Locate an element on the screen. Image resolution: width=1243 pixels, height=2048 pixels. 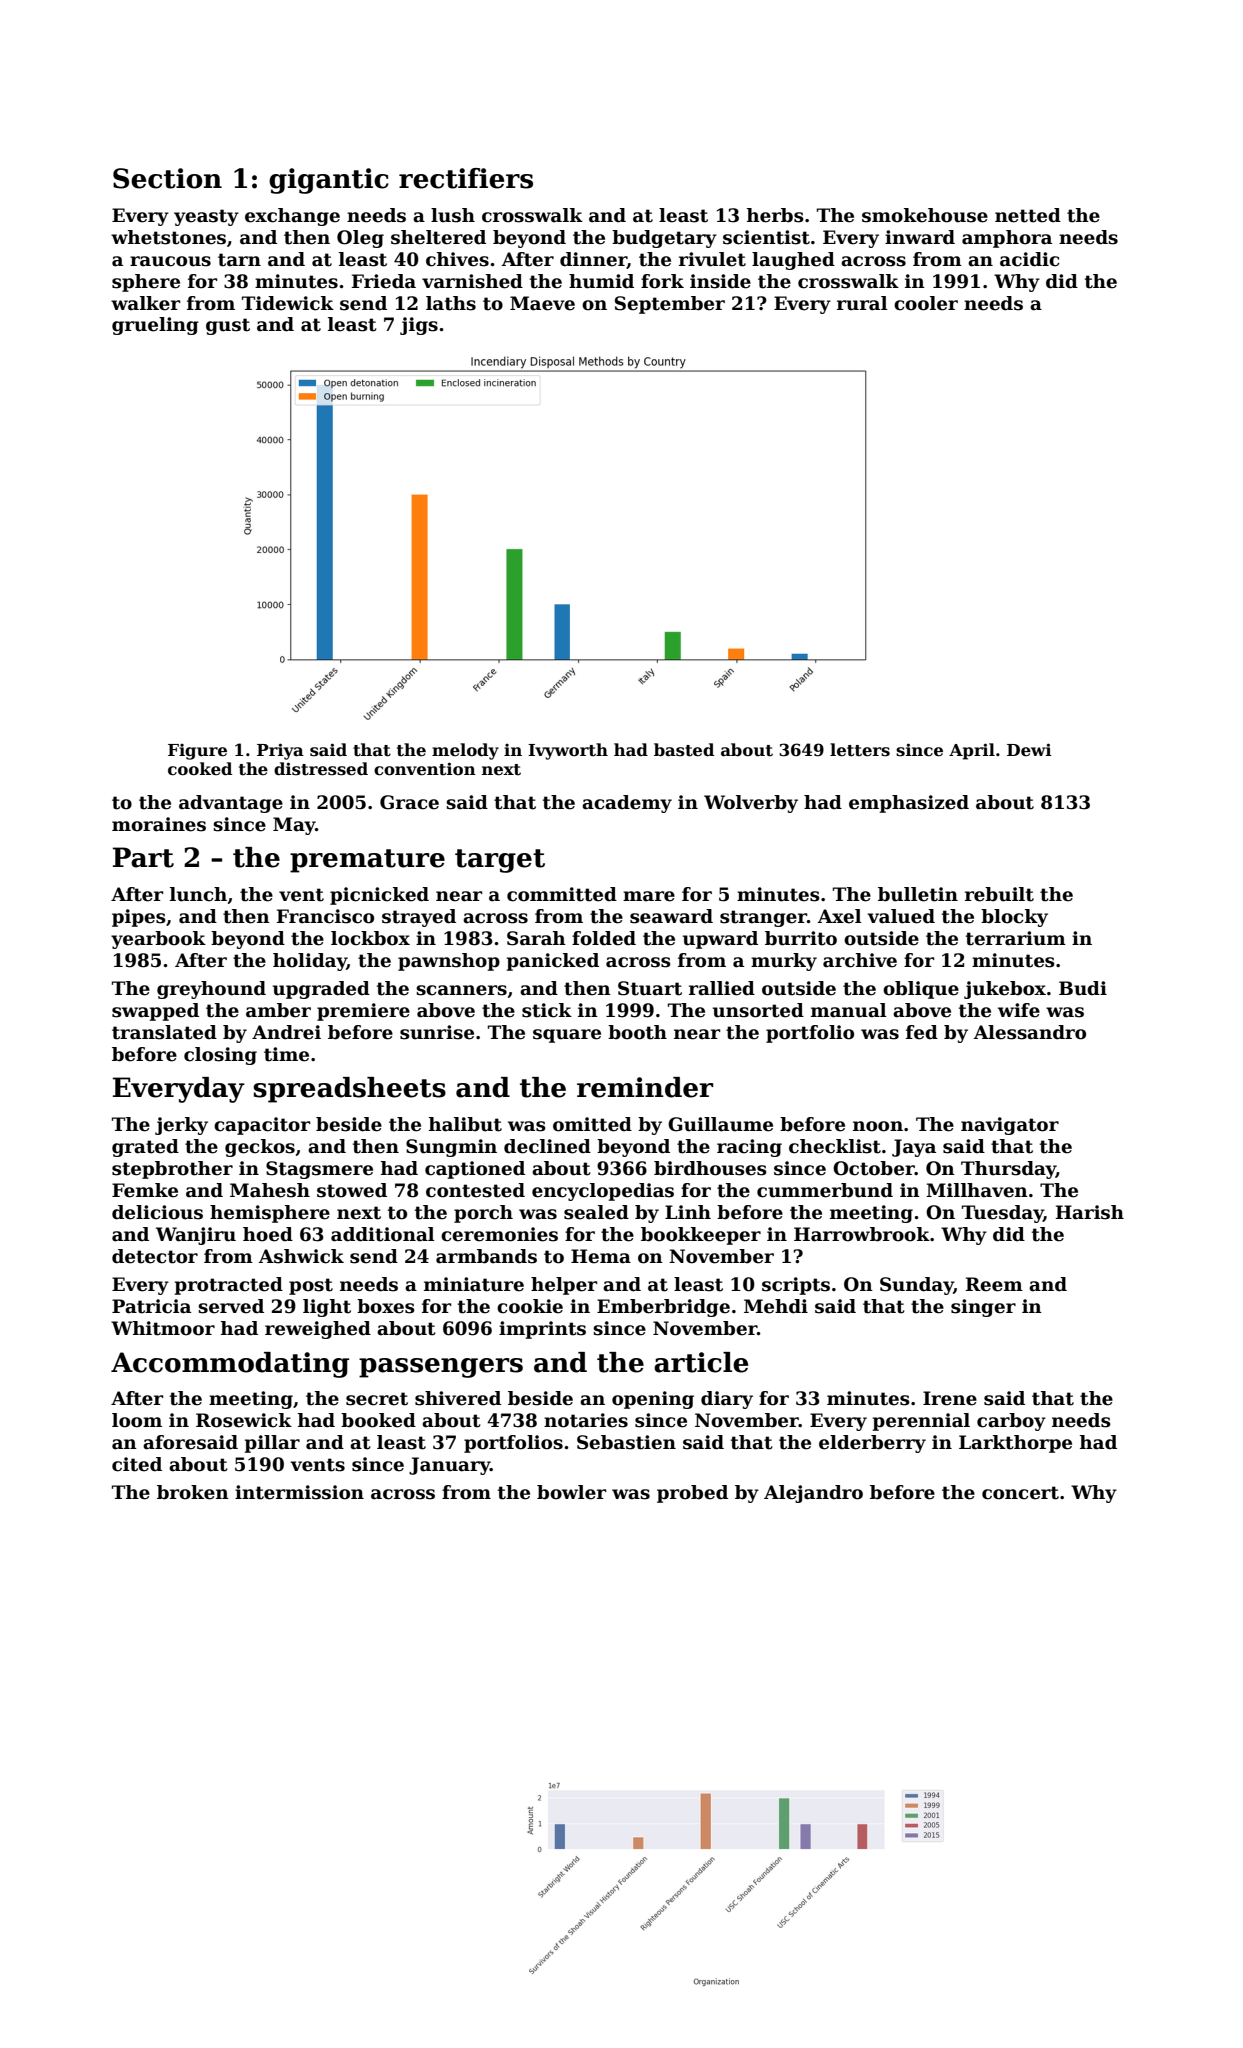
acidic is located at coordinates (1029, 259).
